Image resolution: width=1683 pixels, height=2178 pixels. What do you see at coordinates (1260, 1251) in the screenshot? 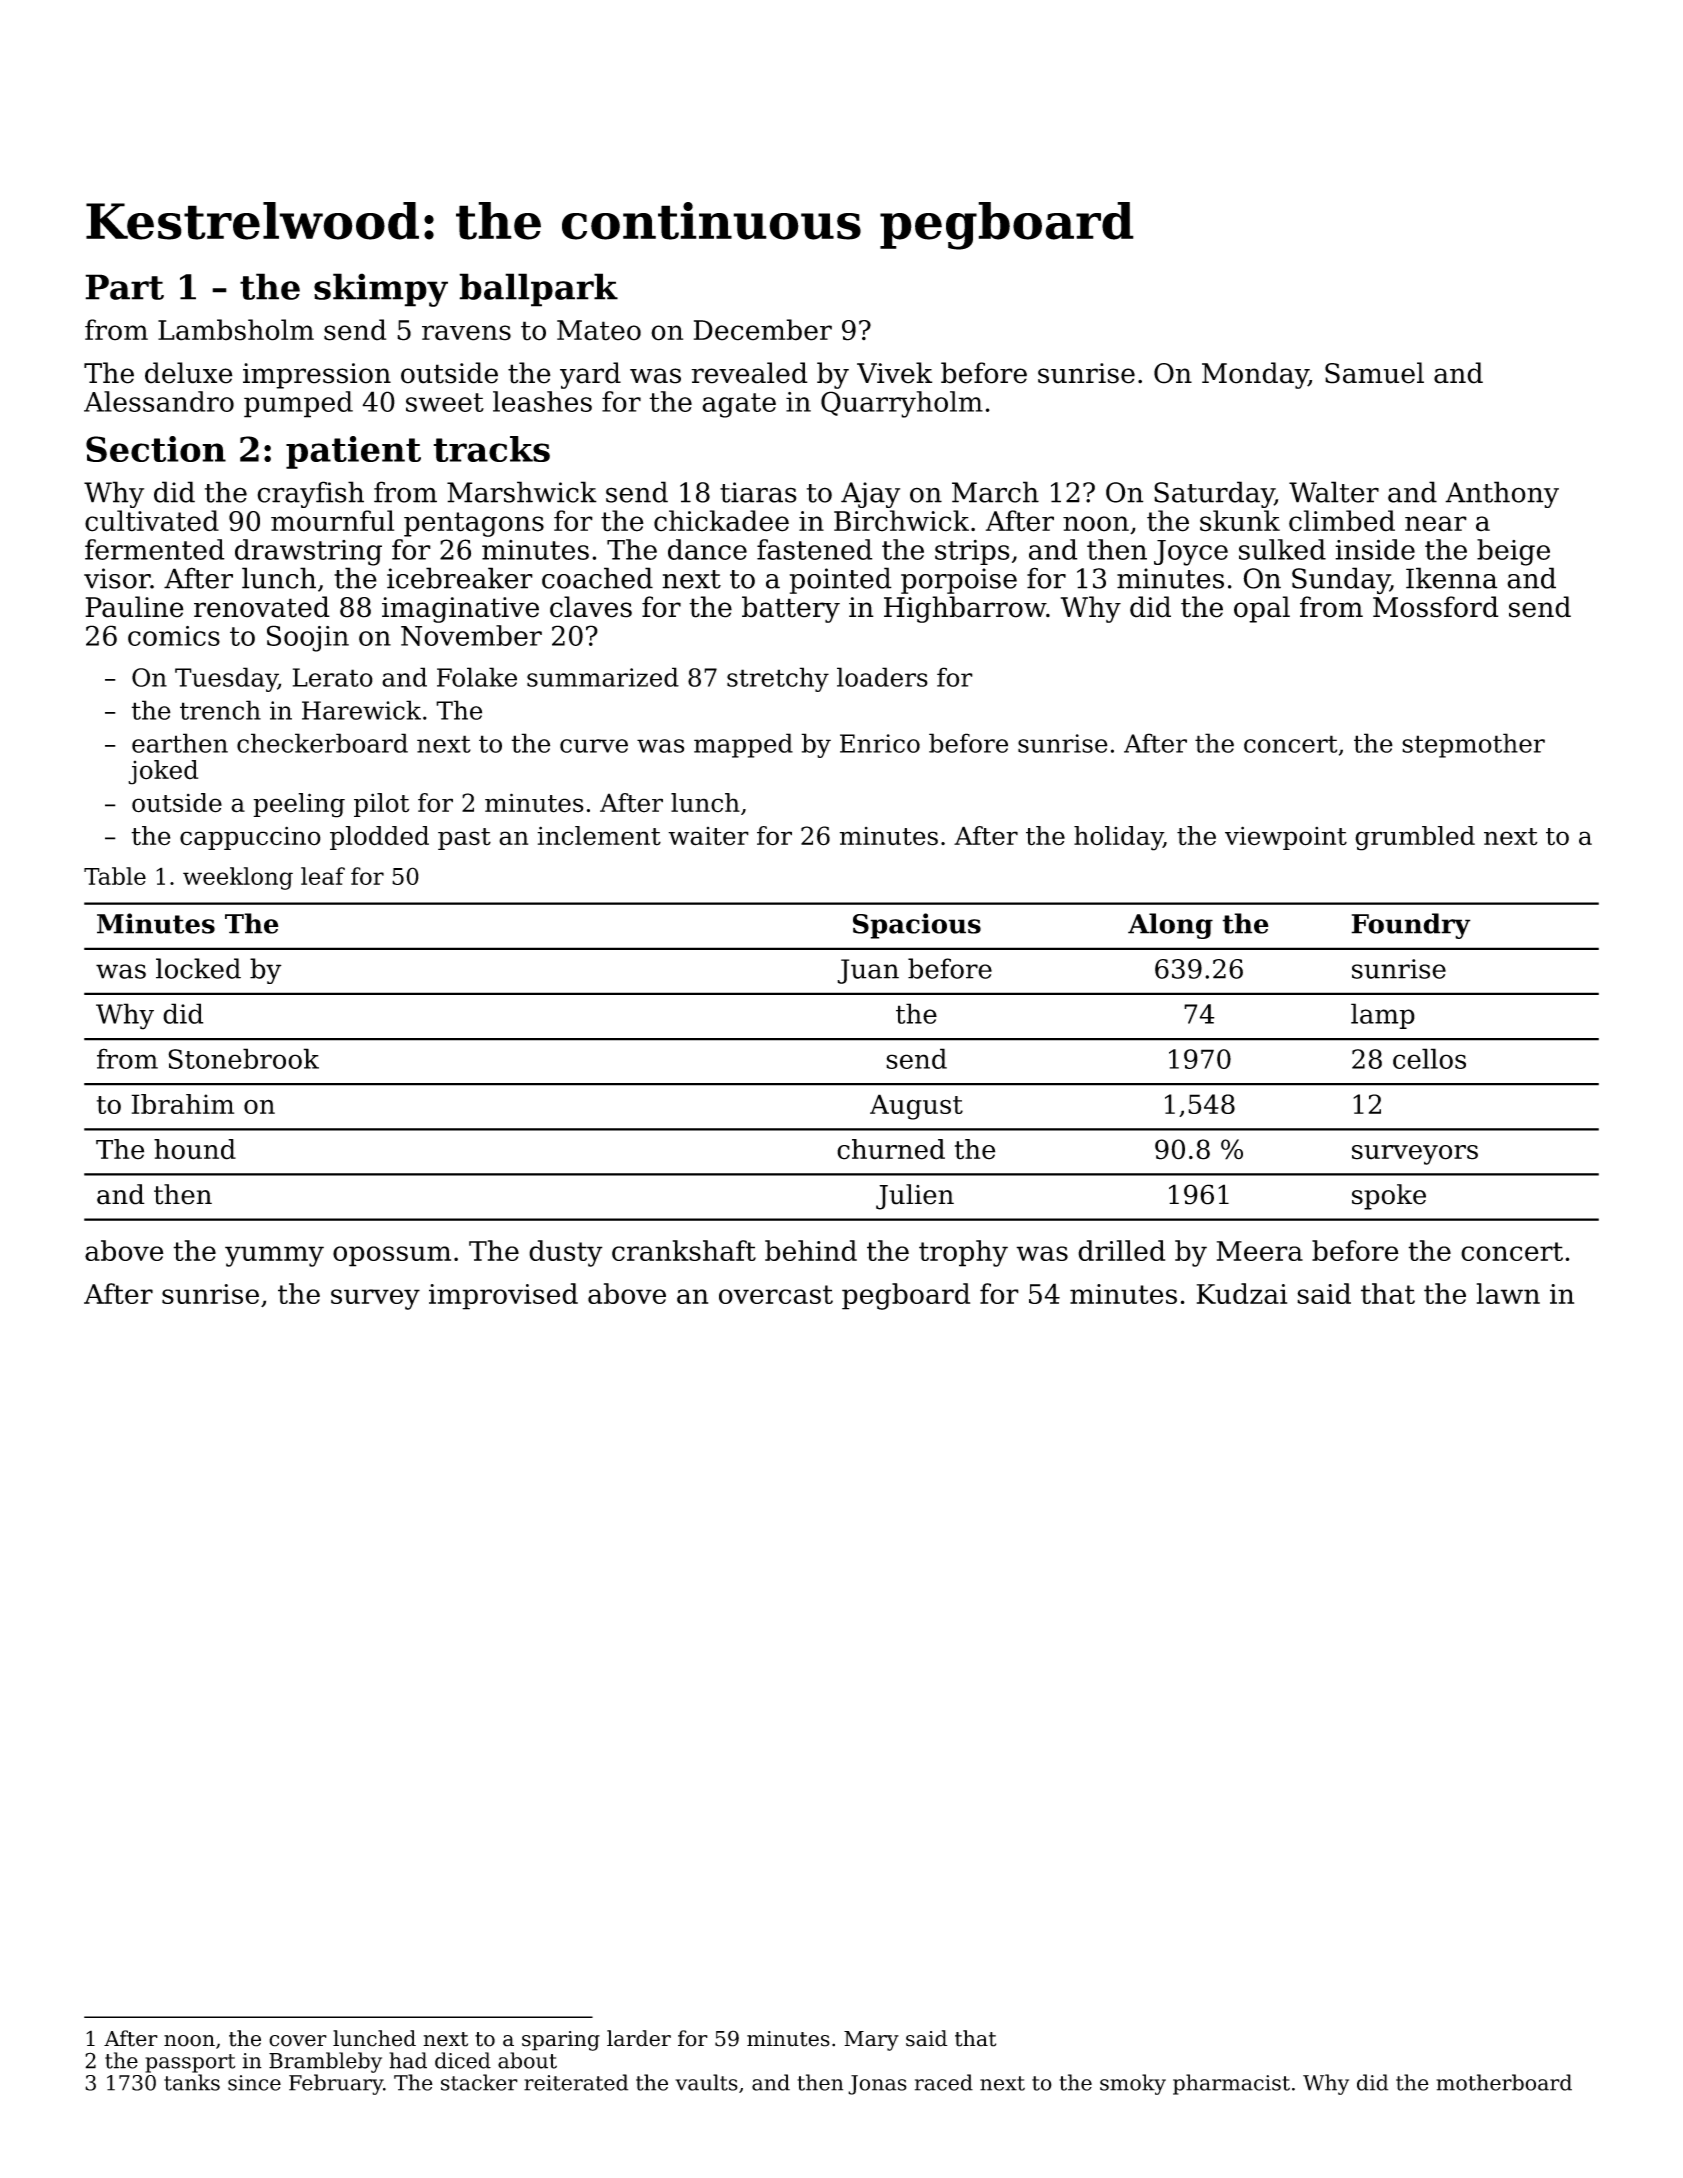
I see `Meera` at bounding box center [1260, 1251].
